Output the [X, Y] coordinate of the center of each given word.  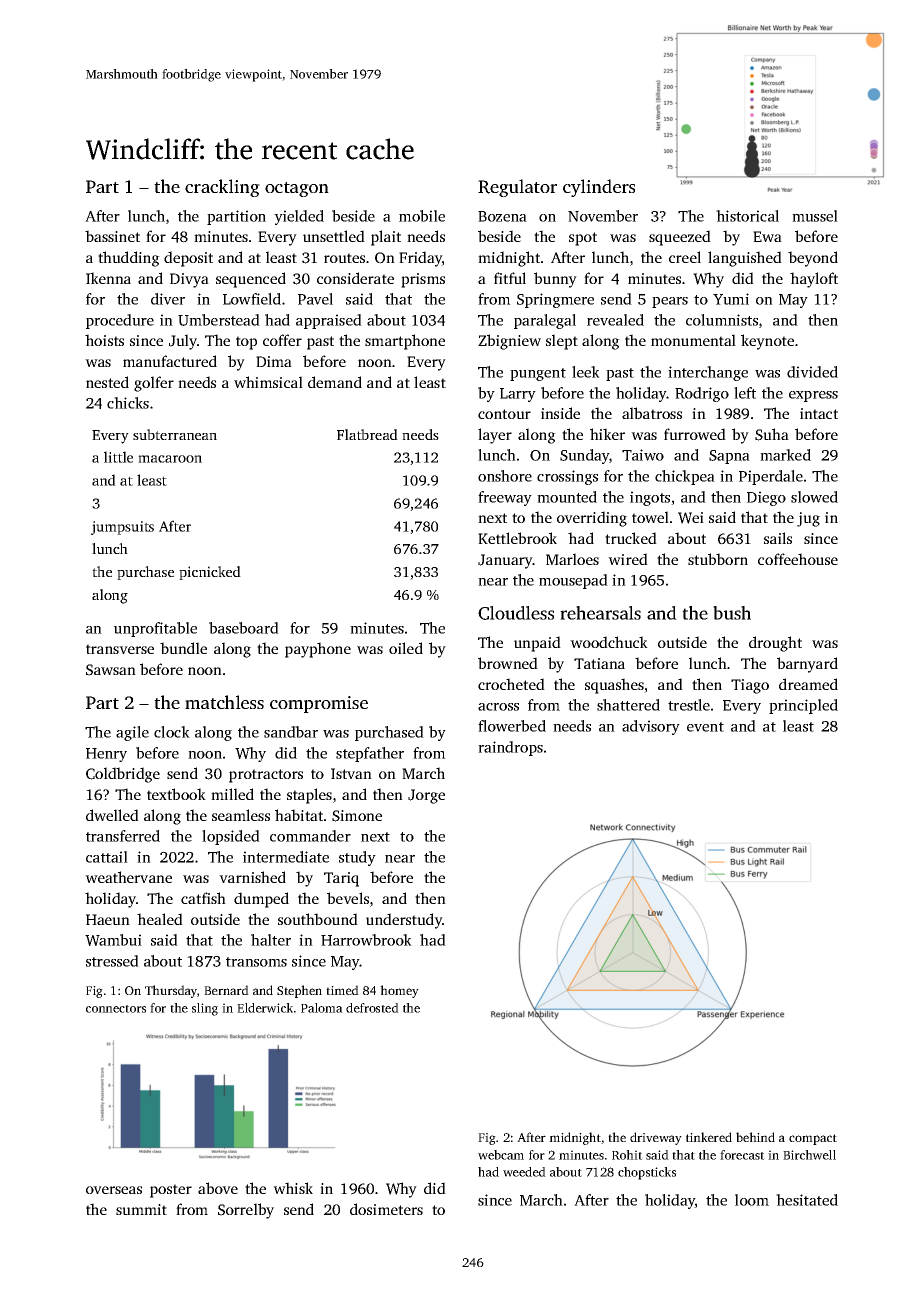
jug [808, 519]
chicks [128, 403]
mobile [422, 216]
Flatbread [367, 434]
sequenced [251, 280]
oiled [406, 648]
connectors [116, 1009]
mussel [815, 216]
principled [803, 706]
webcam [501, 1155]
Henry [106, 755]
